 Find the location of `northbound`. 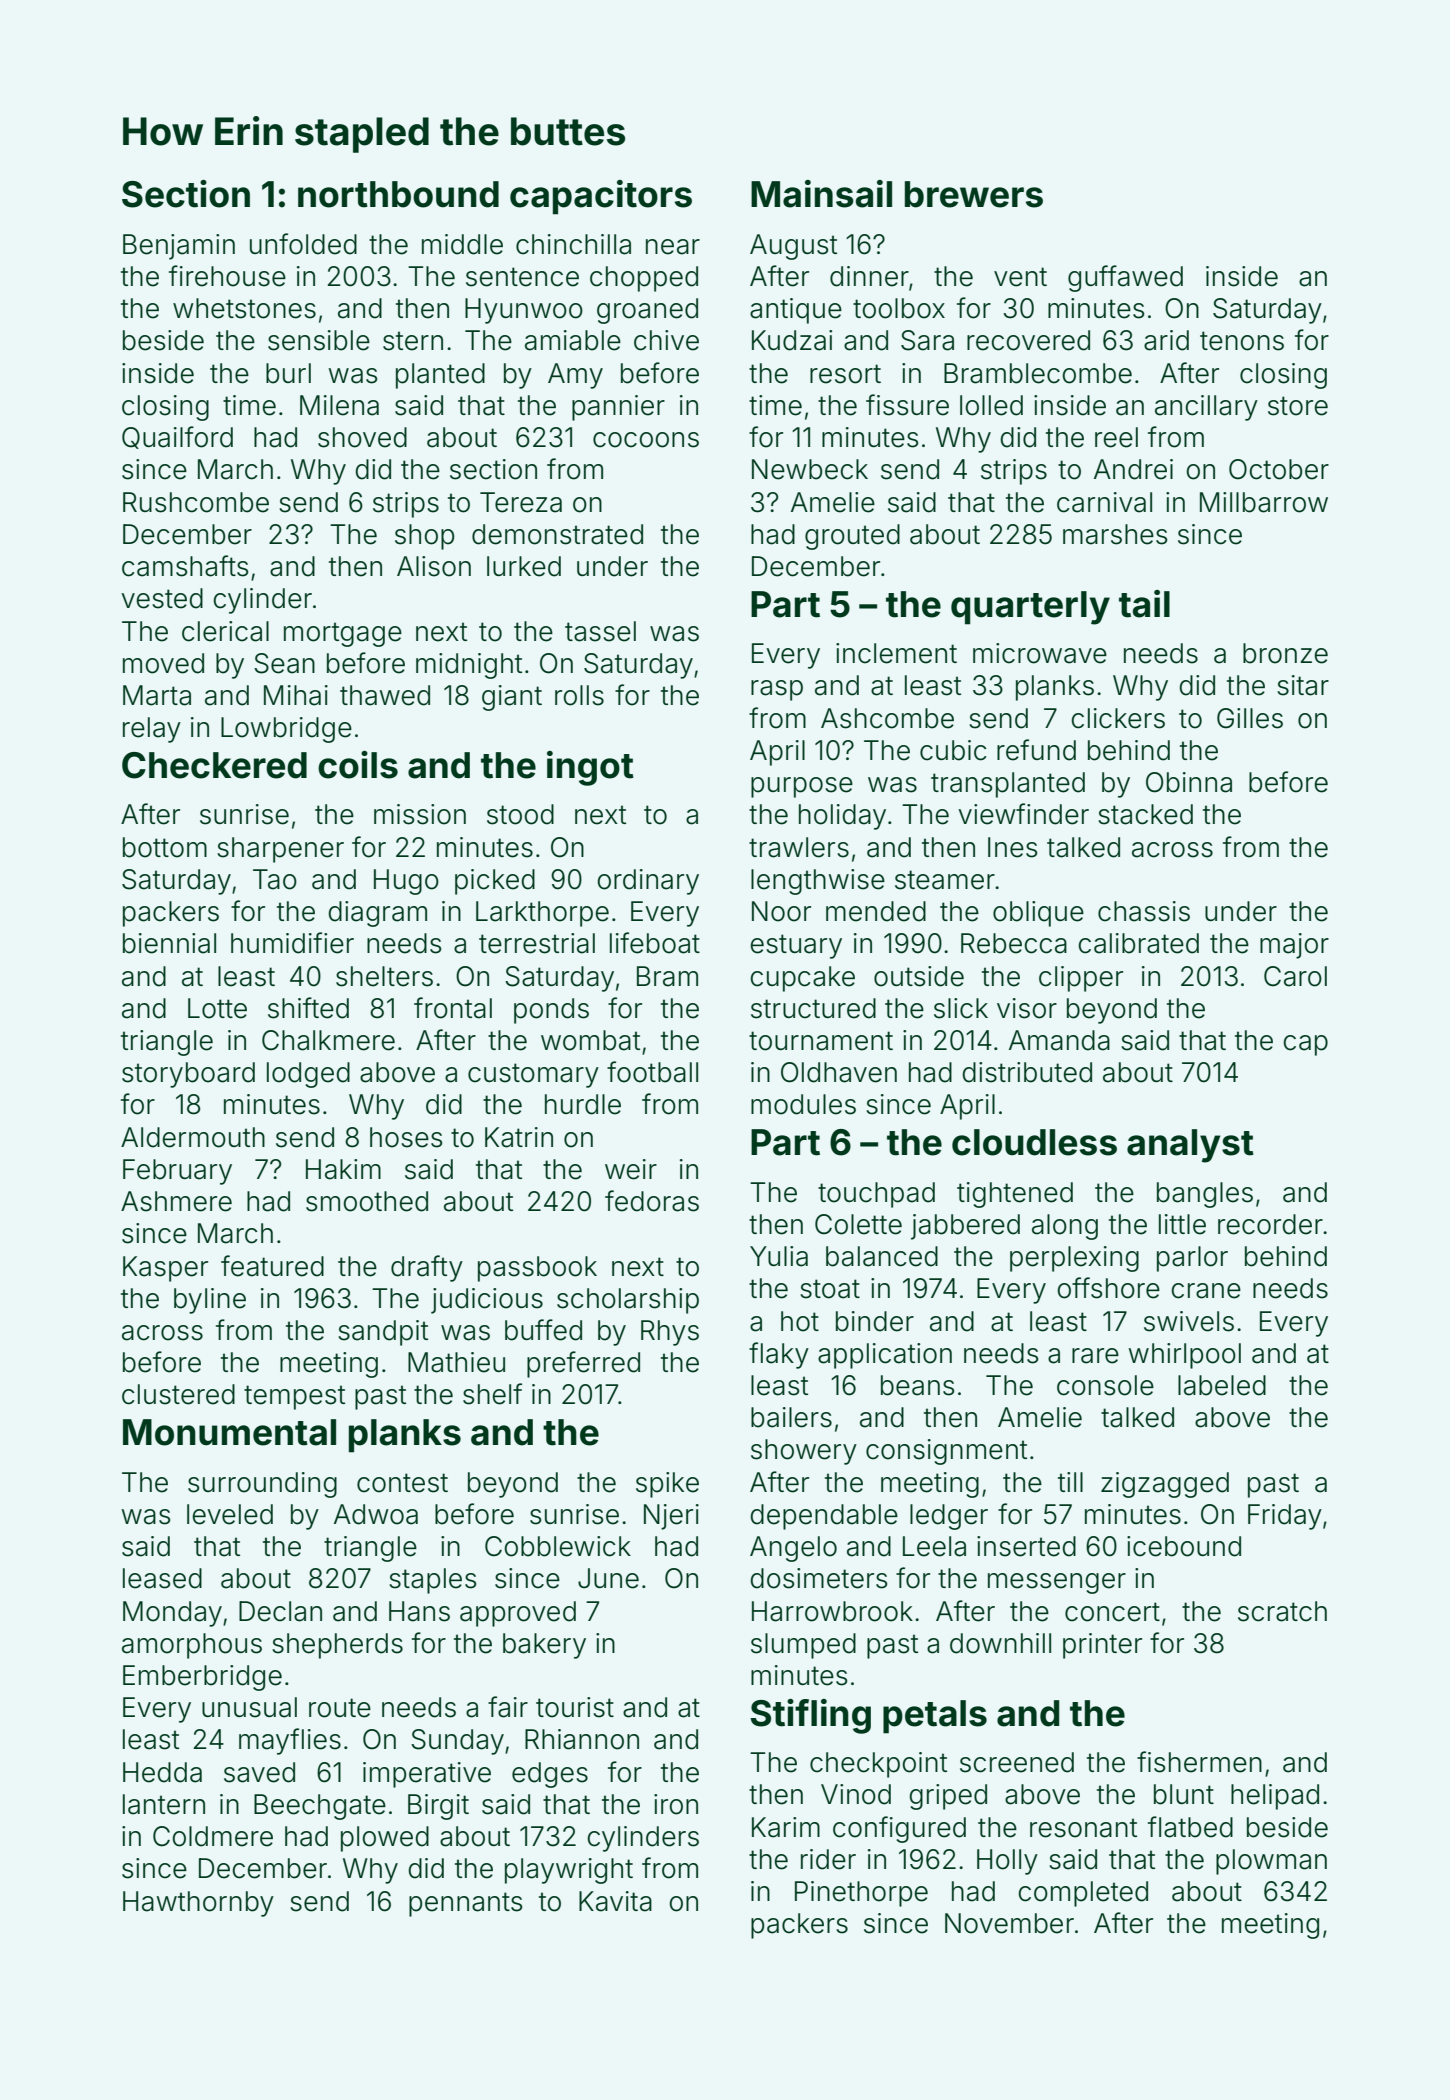

northbound is located at coordinates (398, 194).
